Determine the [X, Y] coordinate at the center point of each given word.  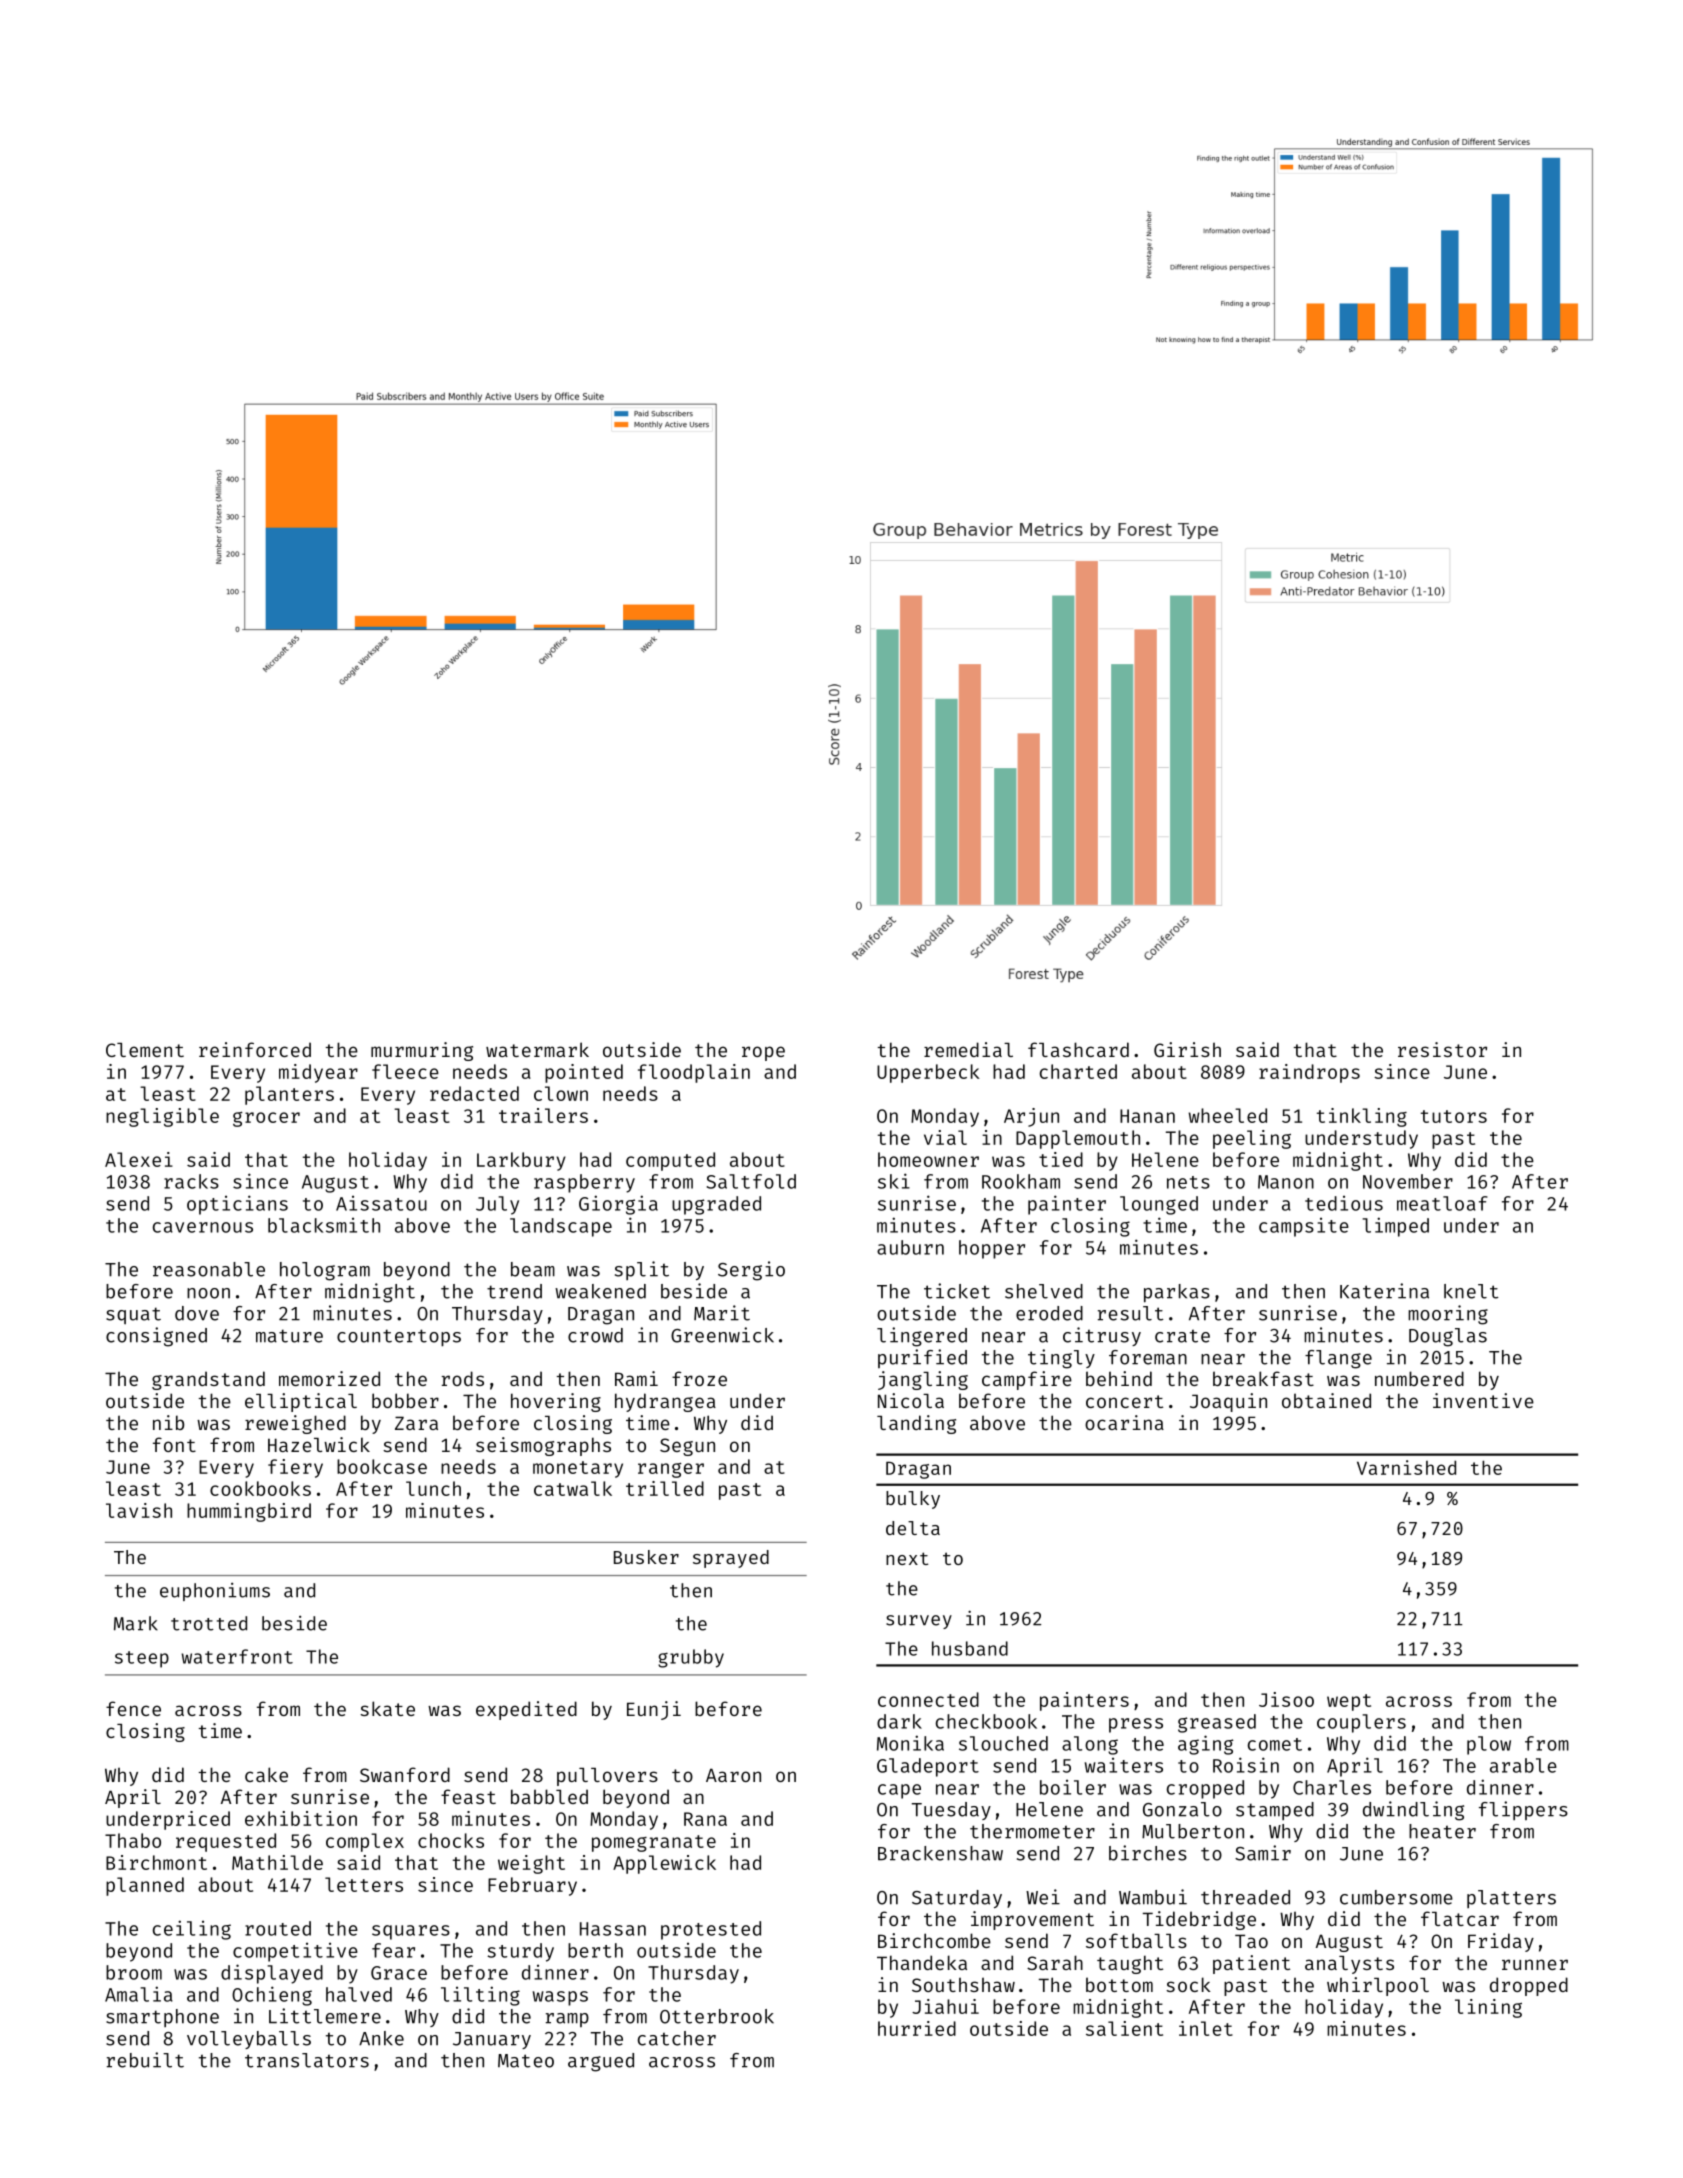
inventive [1483, 1400]
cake [266, 1774]
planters [289, 1095]
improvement [1032, 1920]
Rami [636, 1378]
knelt [1471, 1291]
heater [1442, 1831]
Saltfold [751, 1181]
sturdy [520, 1952]
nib [168, 1422]
